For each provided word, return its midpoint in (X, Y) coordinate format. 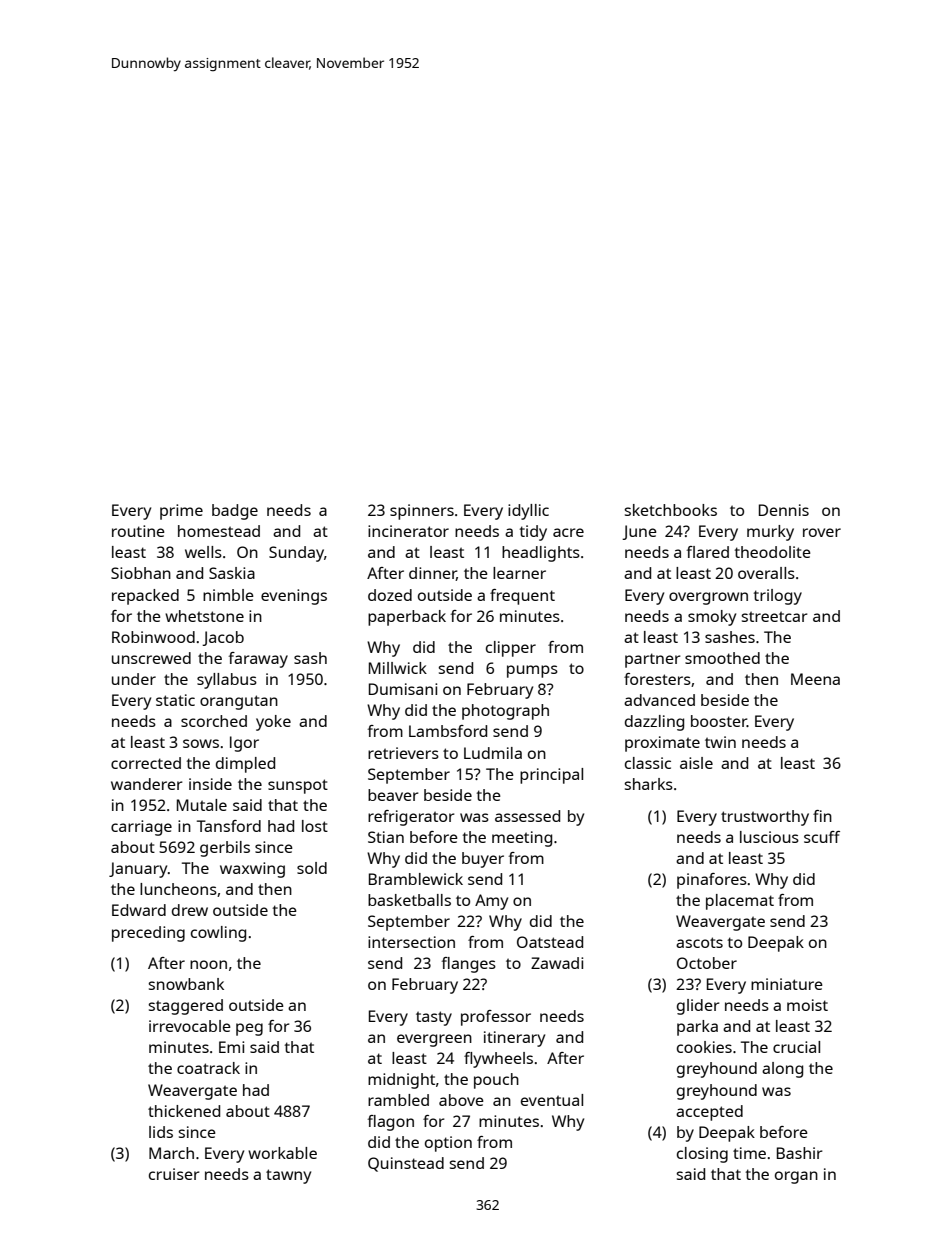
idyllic (528, 512)
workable (282, 1153)
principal (551, 776)
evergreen (434, 1040)
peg (249, 1029)
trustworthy (765, 818)
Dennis (784, 510)
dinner (433, 574)
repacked (145, 597)
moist (807, 1005)
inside (210, 784)
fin (822, 816)
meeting (522, 839)
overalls (766, 573)
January (138, 870)
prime (181, 512)
